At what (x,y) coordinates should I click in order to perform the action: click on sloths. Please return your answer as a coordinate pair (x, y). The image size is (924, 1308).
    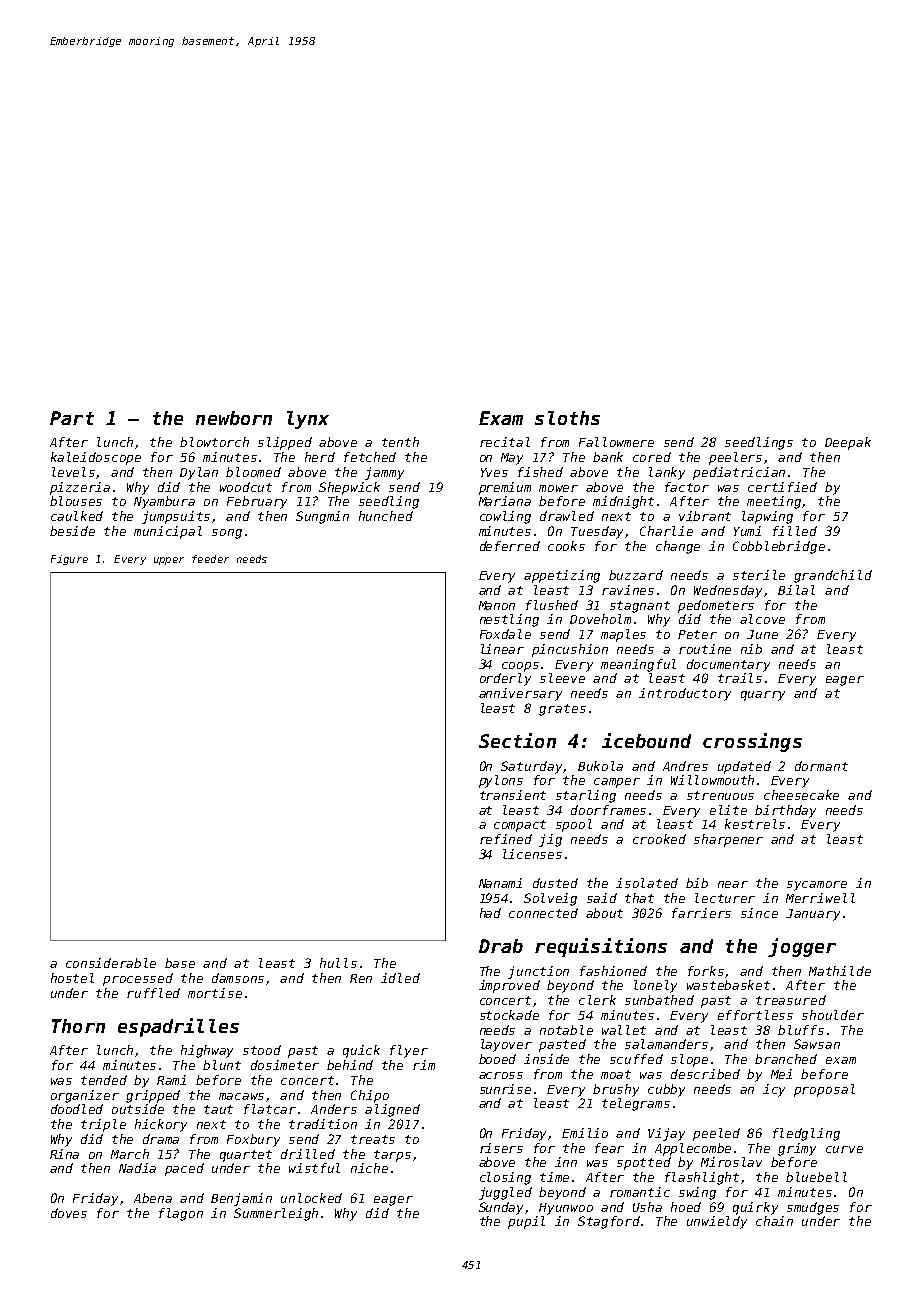
    Looking at the image, I should click on (567, 418).
